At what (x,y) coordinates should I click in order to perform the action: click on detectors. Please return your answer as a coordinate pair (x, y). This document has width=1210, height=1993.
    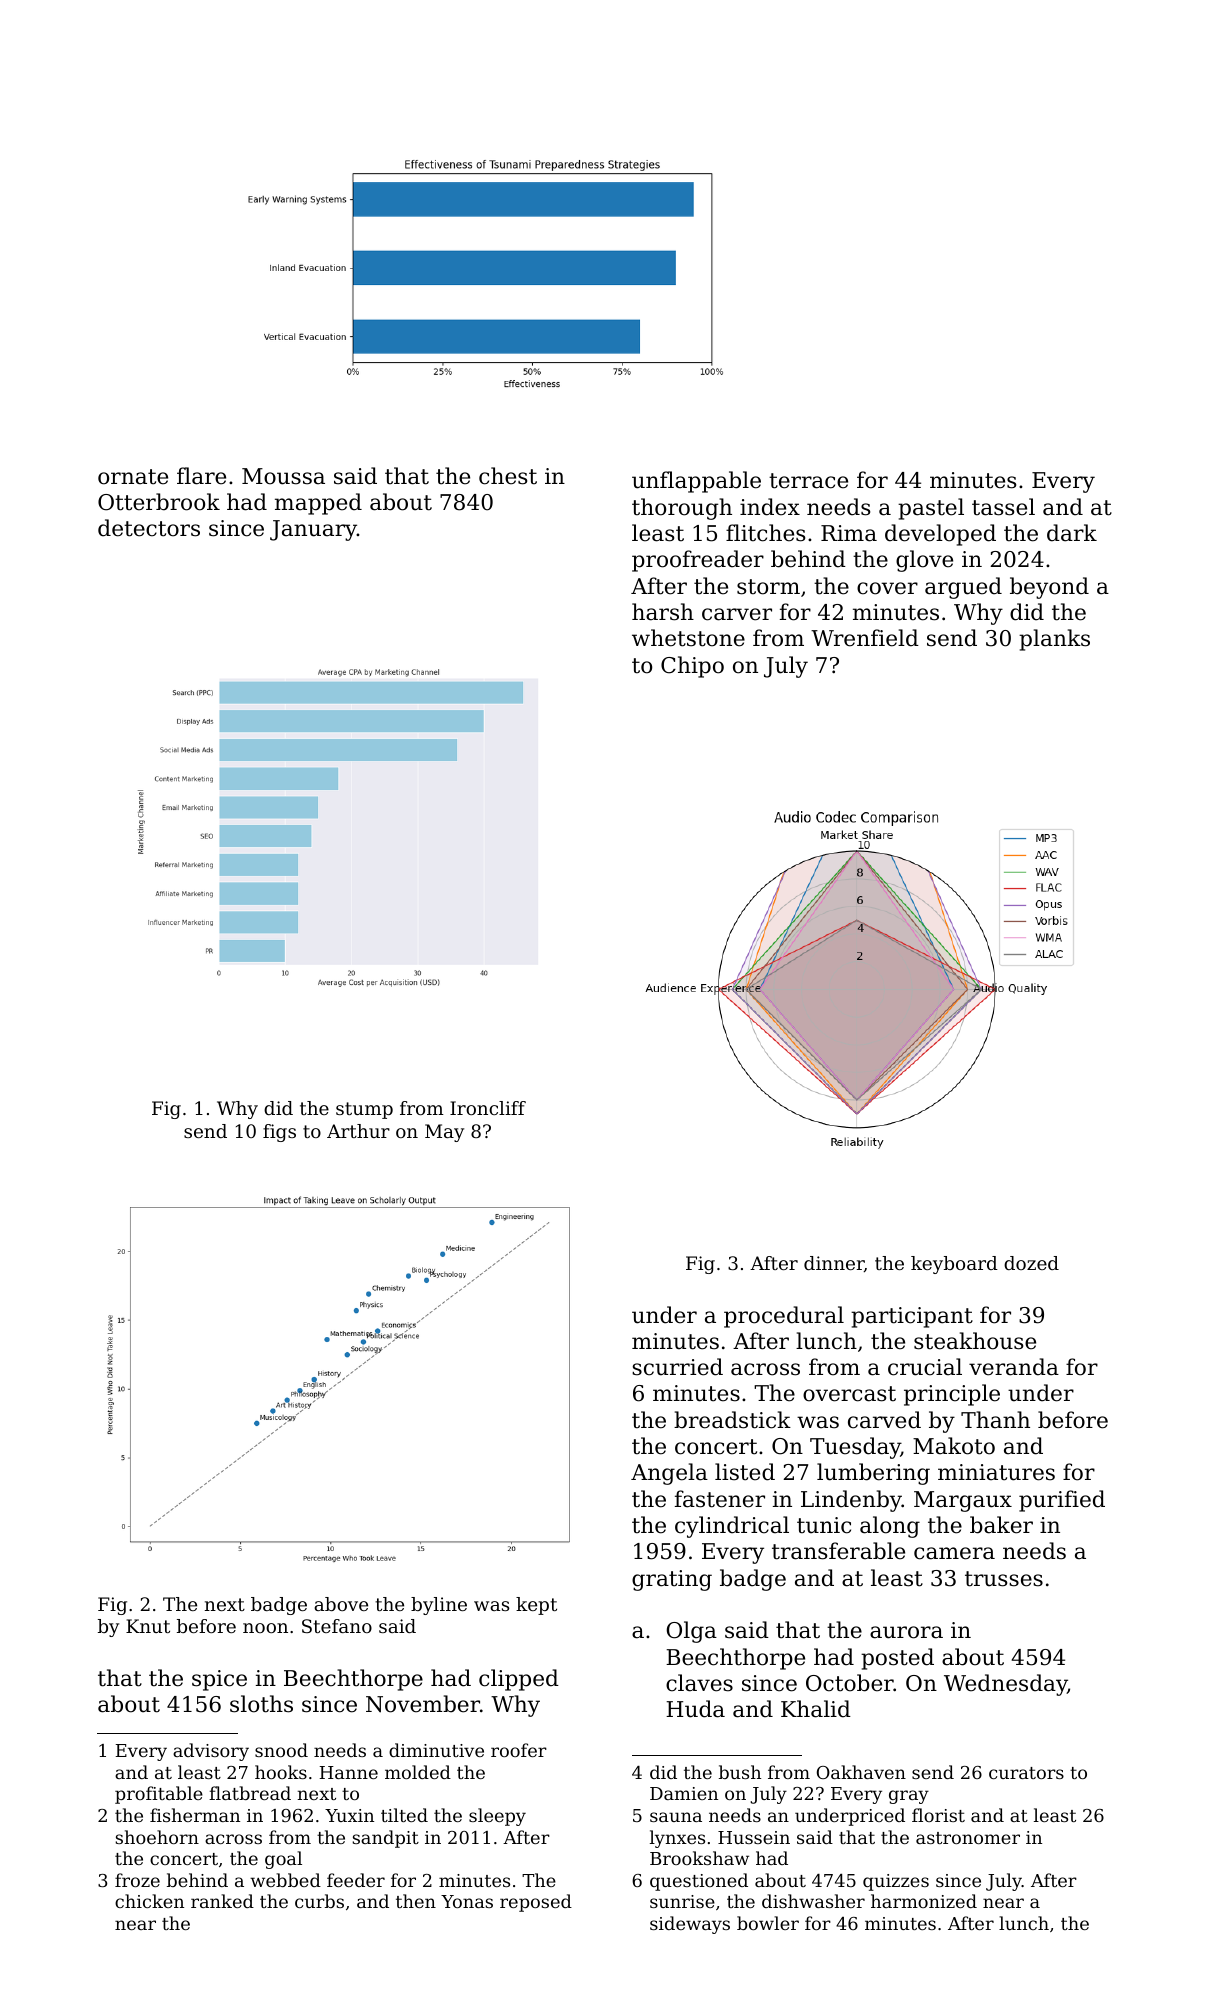
    Looking at the image, I should click on (149, 528).
